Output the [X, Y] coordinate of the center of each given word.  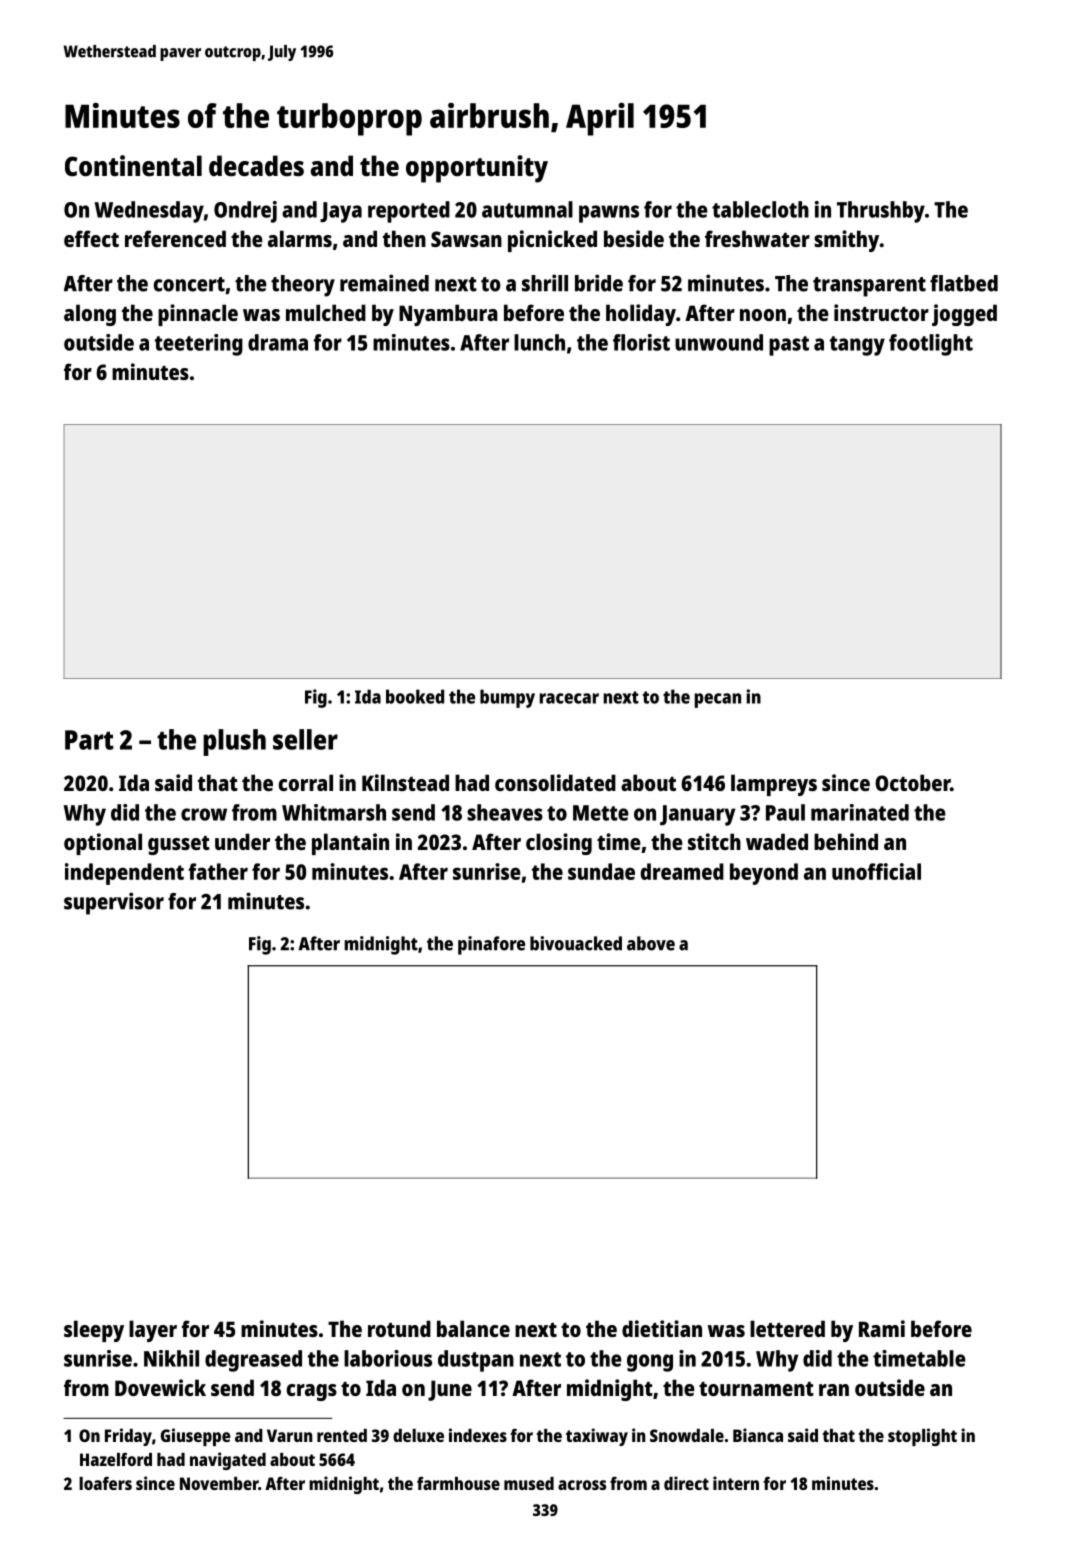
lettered [787, 1328]
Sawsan [466, 239]
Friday [128, 1437]
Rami [882, 1328]
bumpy [507, 698]
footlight [931, 345]
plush [234, 742]
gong [650, 1363]
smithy [846, 241]
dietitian [662, 1328]
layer [153, 1331]
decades [256, 165]
